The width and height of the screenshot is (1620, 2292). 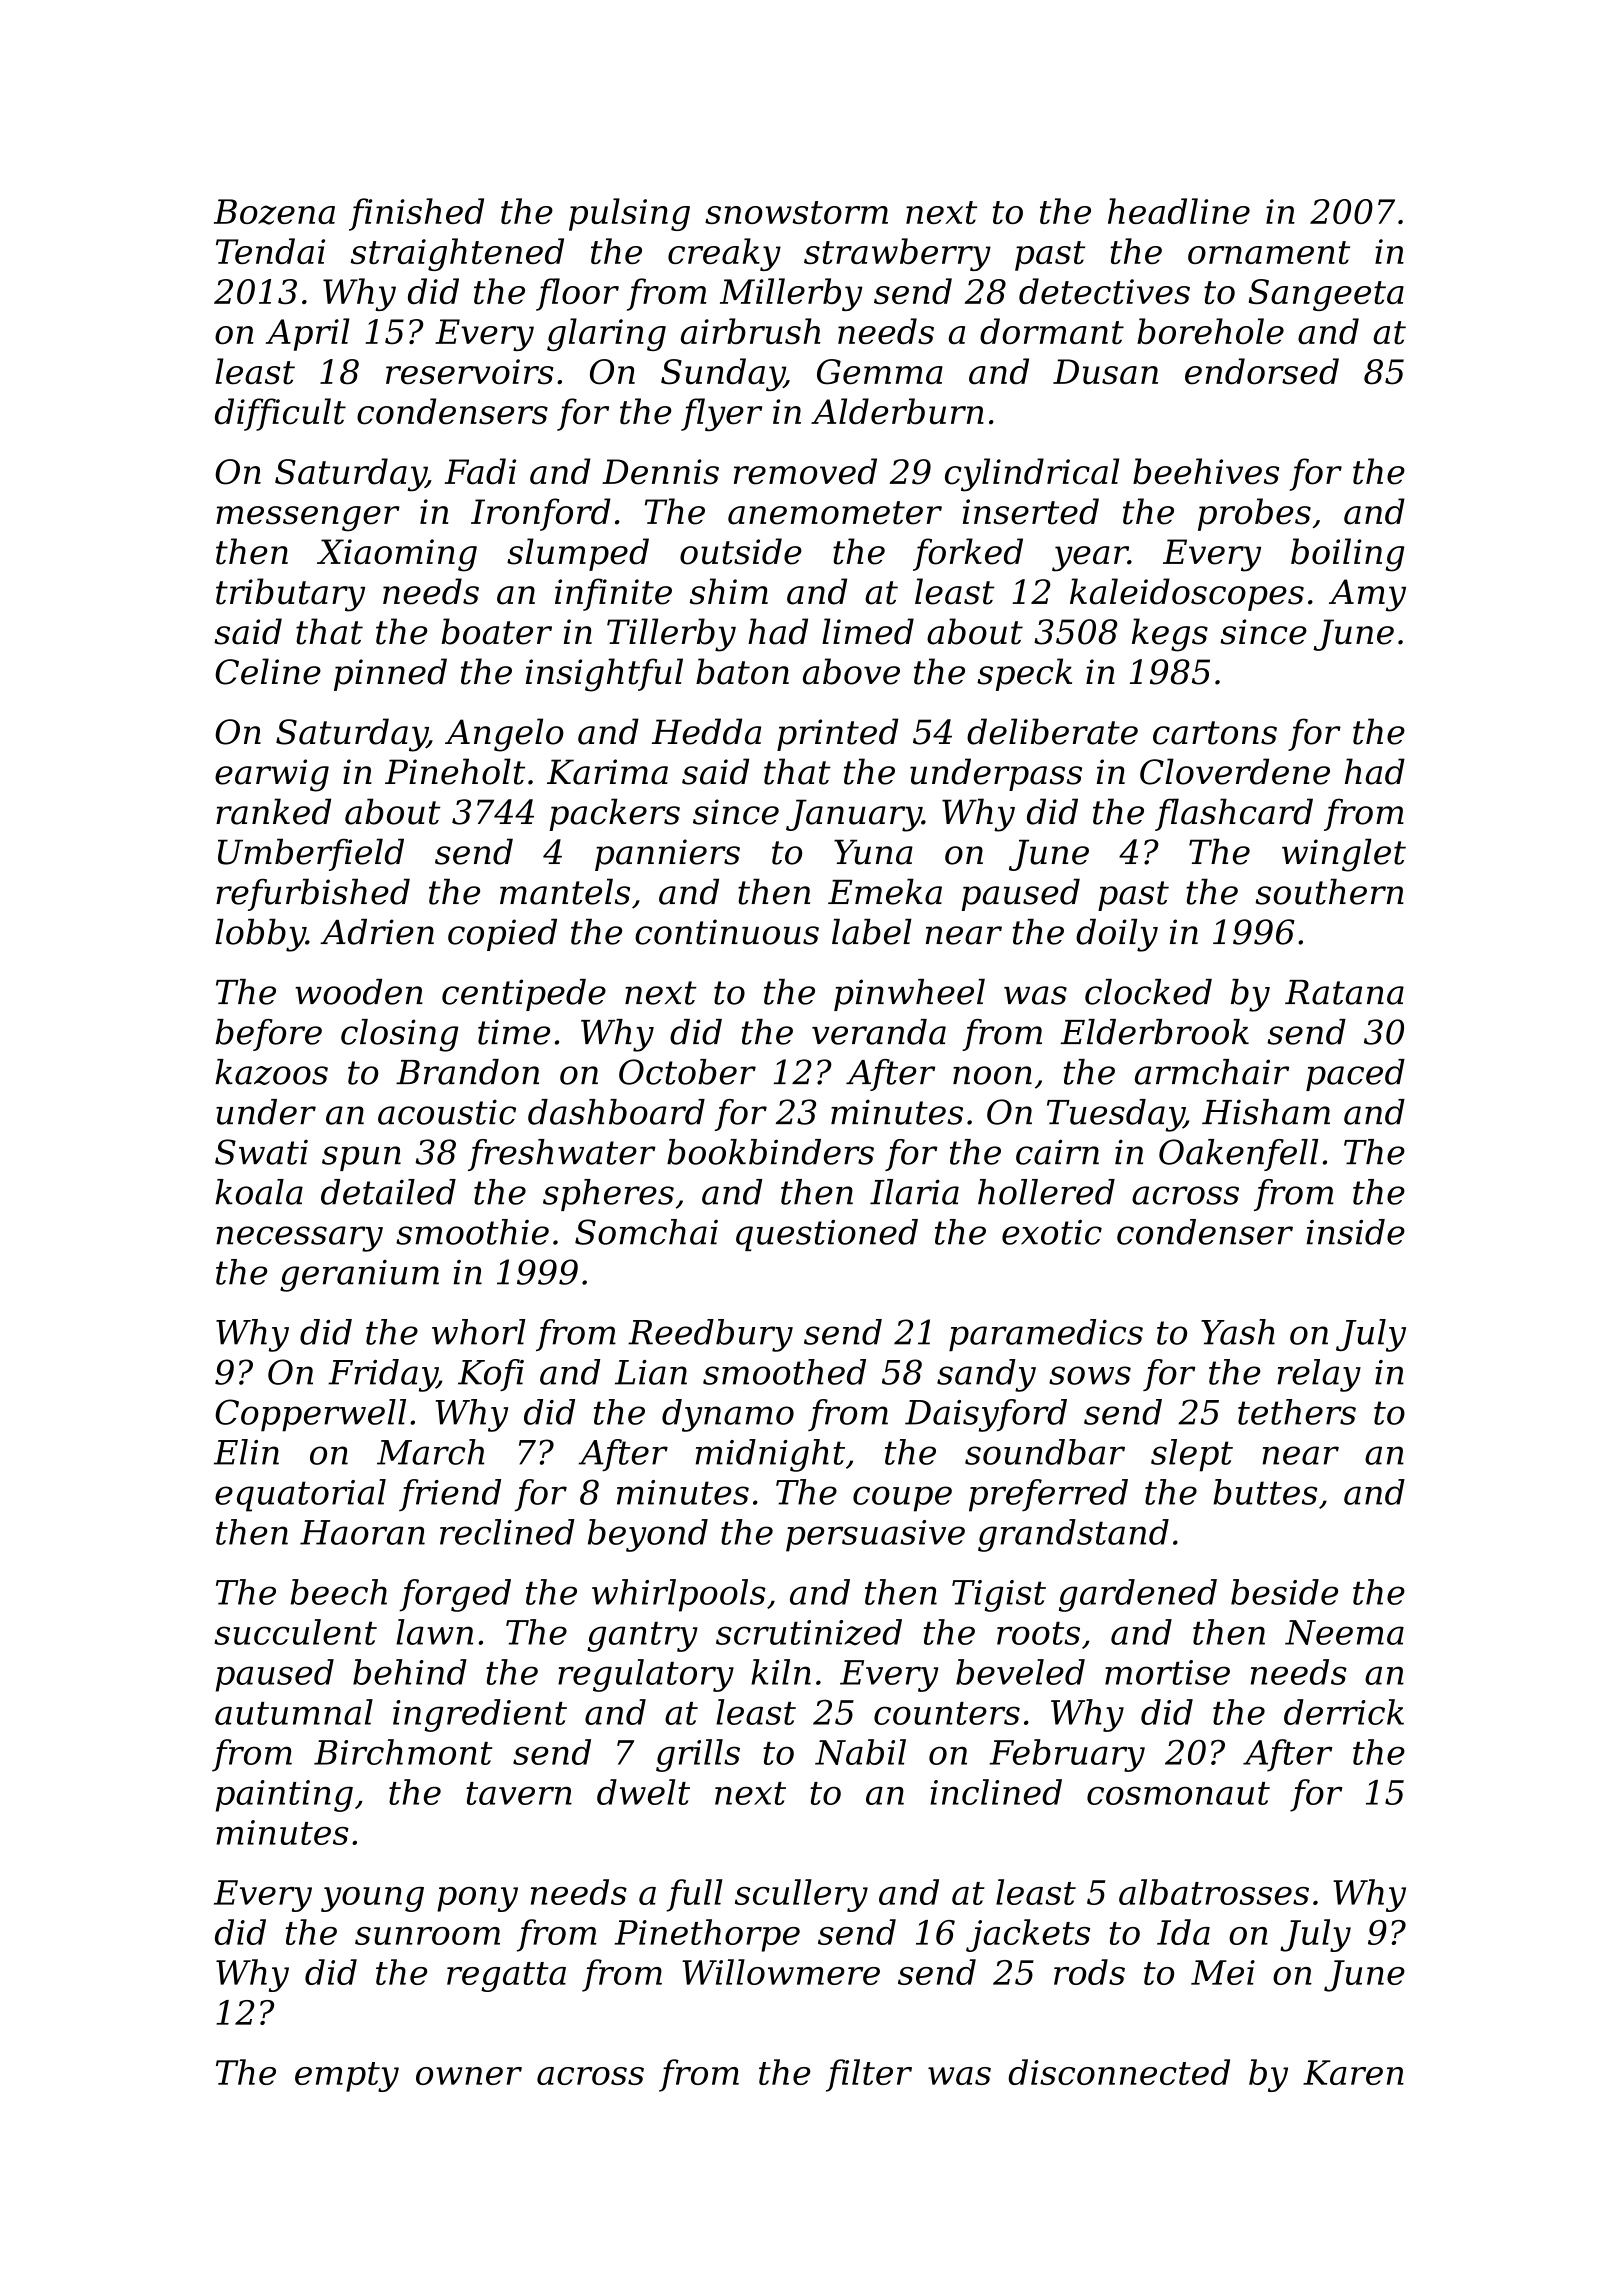 What do you see at coordinates (280, 414) in the screenshot?
I see `difficult` at bounding box center [280, 414].
